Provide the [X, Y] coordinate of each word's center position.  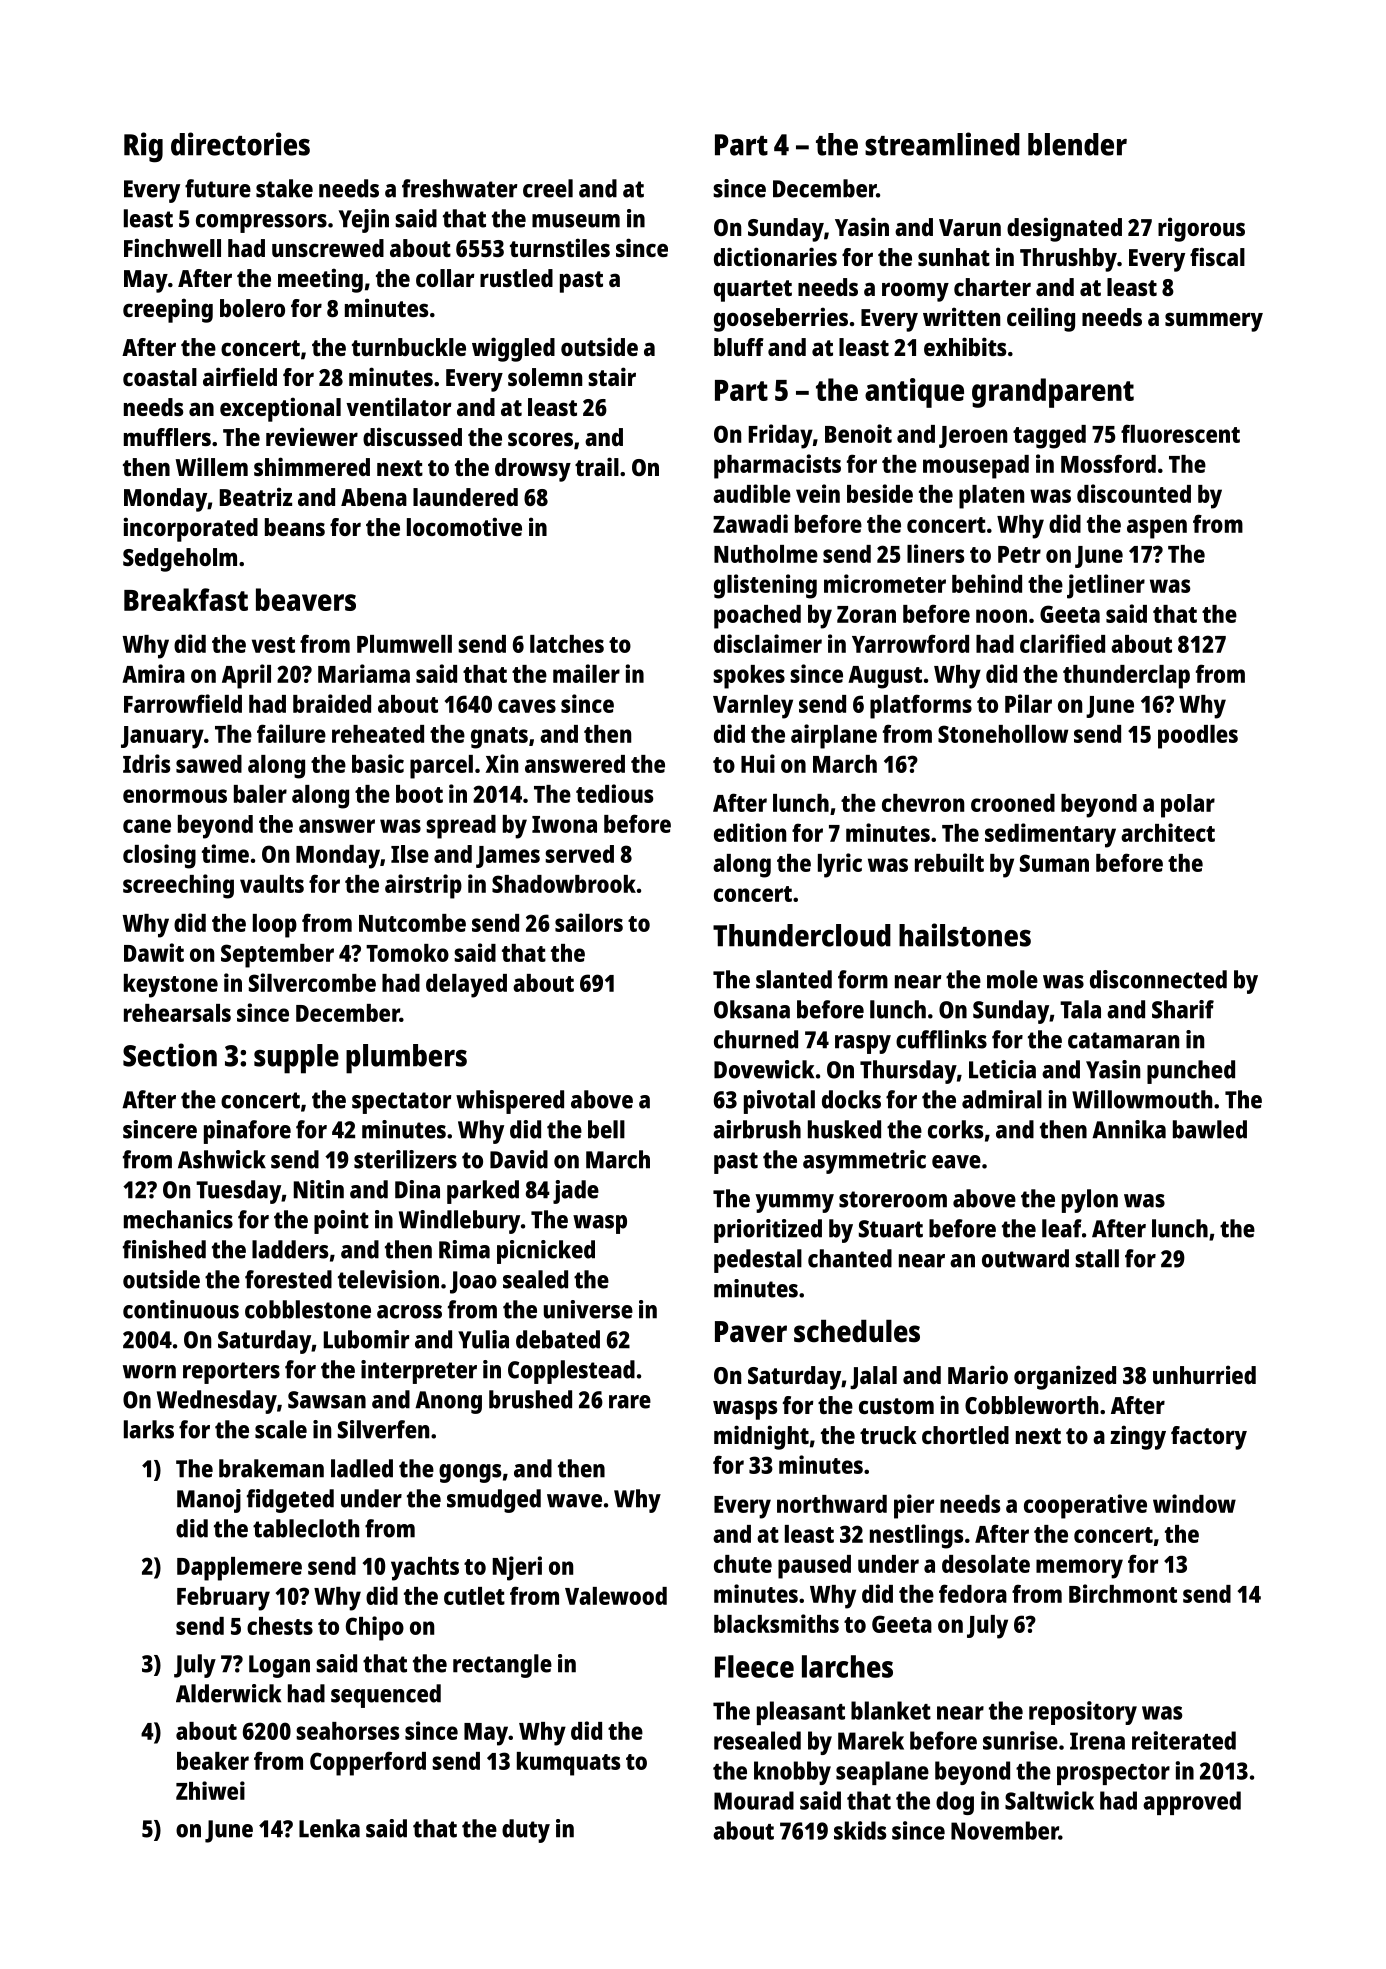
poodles [1198, 737]
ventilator [398, 406]
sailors [589, 922]
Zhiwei [210, 1790]
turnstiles [560, 247]
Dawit [154, 952]
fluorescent [1180, 433]
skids [860, 1830]
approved [1192, 1803]
